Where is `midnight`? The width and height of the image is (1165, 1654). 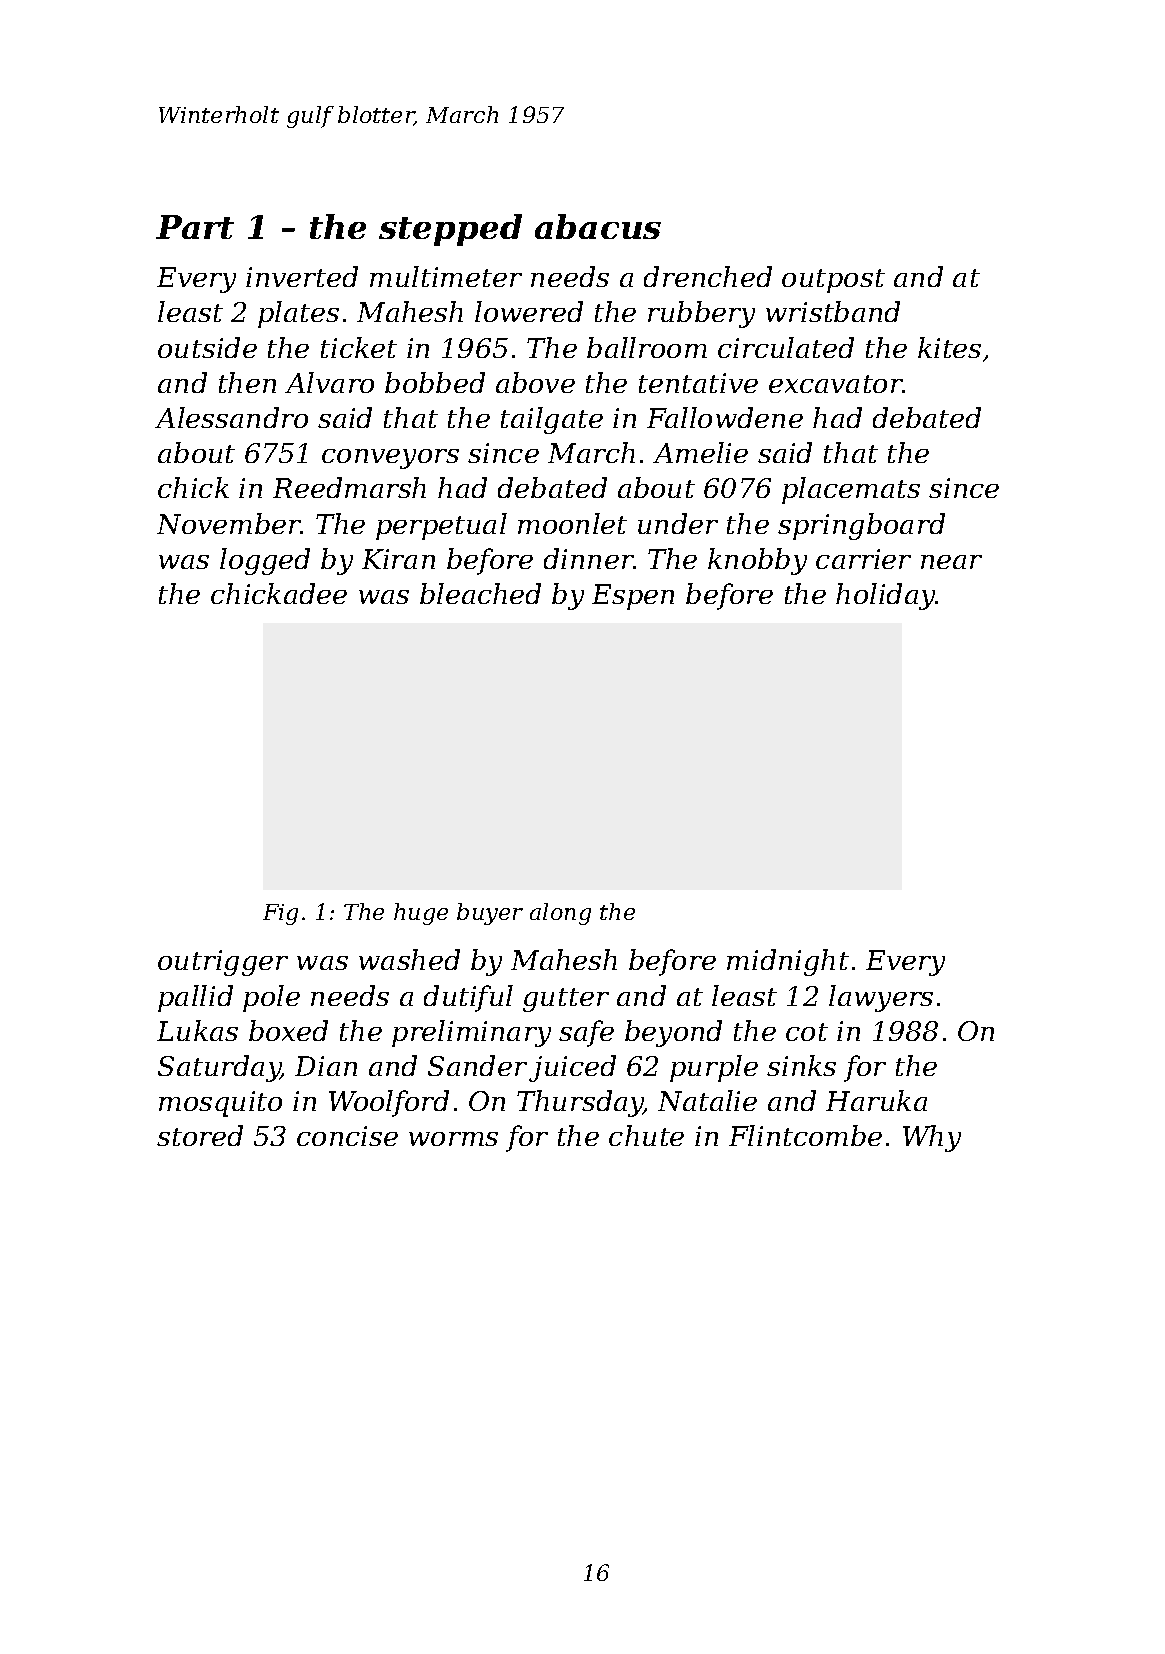 midnight is located at coordinates (788, 962).
